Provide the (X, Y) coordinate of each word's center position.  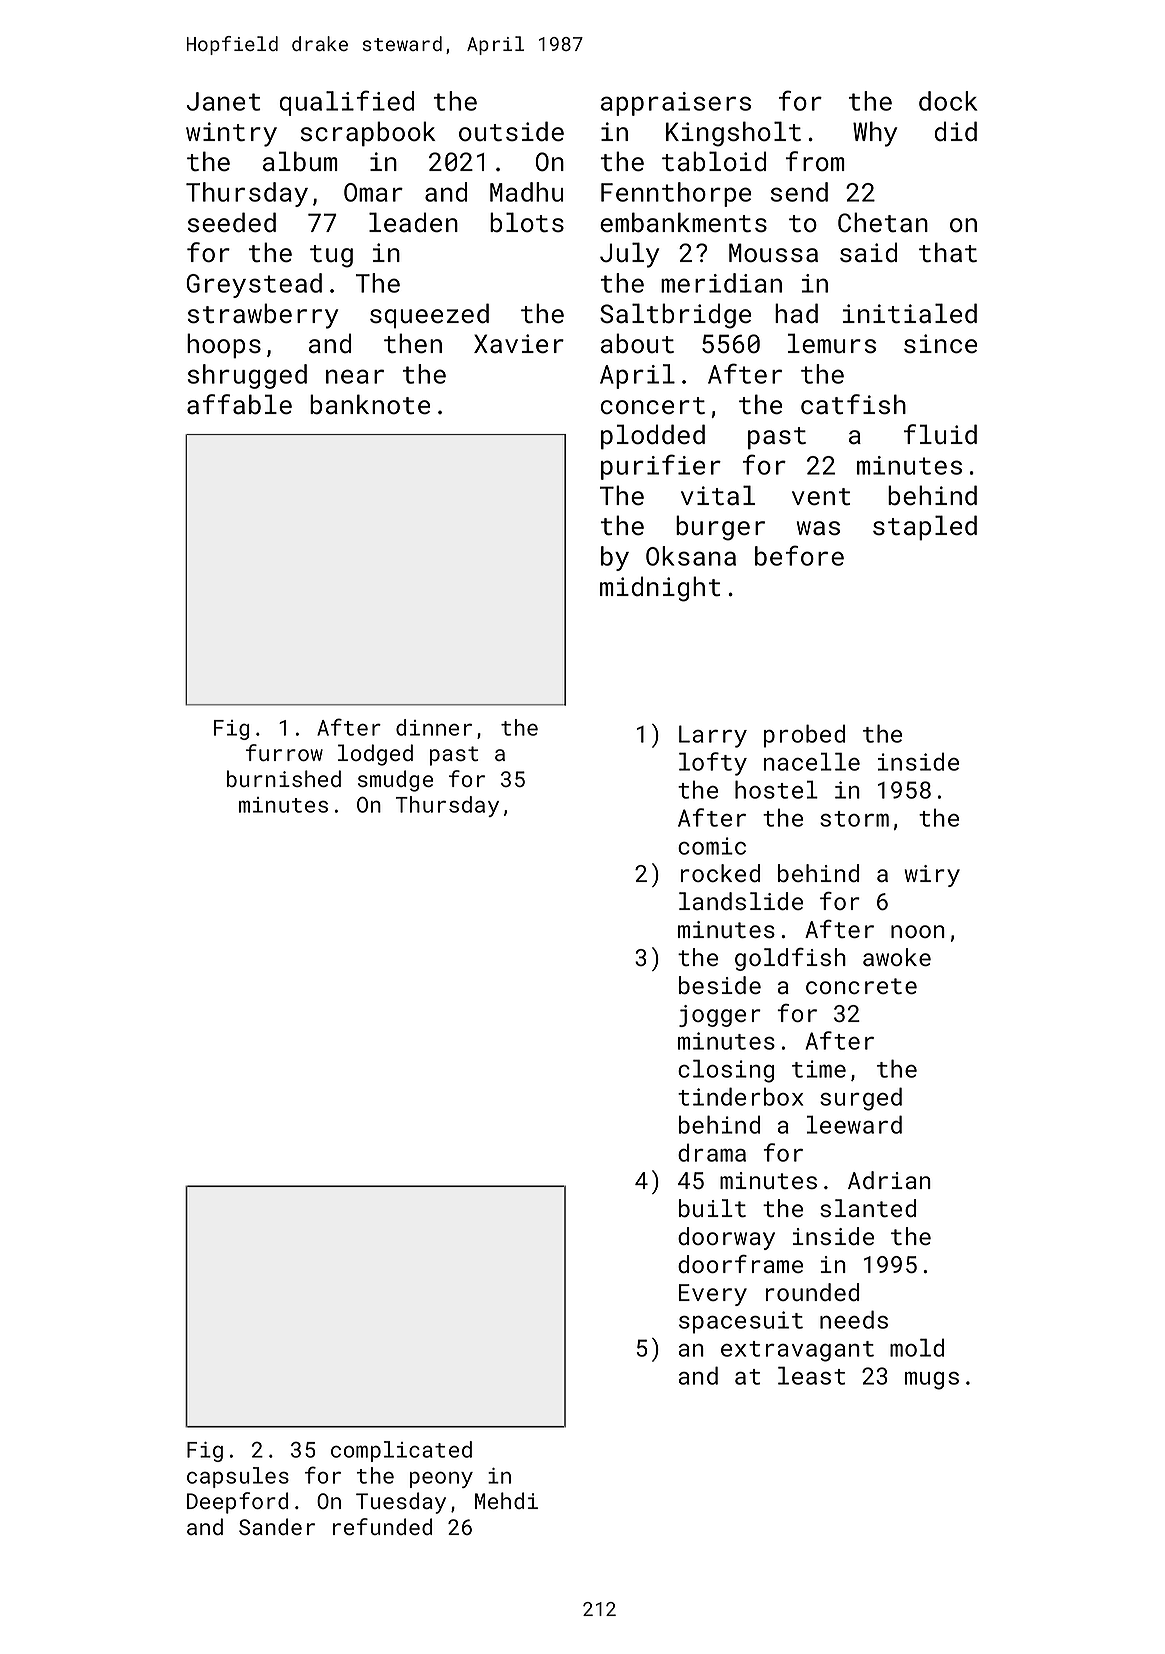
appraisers (676, 104)
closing (726, 1071)
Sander (277, 1526)
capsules (238, 1477)
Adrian (889, 1180)
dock (948, 101)
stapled (925, 528)
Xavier (519, 344)
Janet (224, 101)
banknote (370, 404)
